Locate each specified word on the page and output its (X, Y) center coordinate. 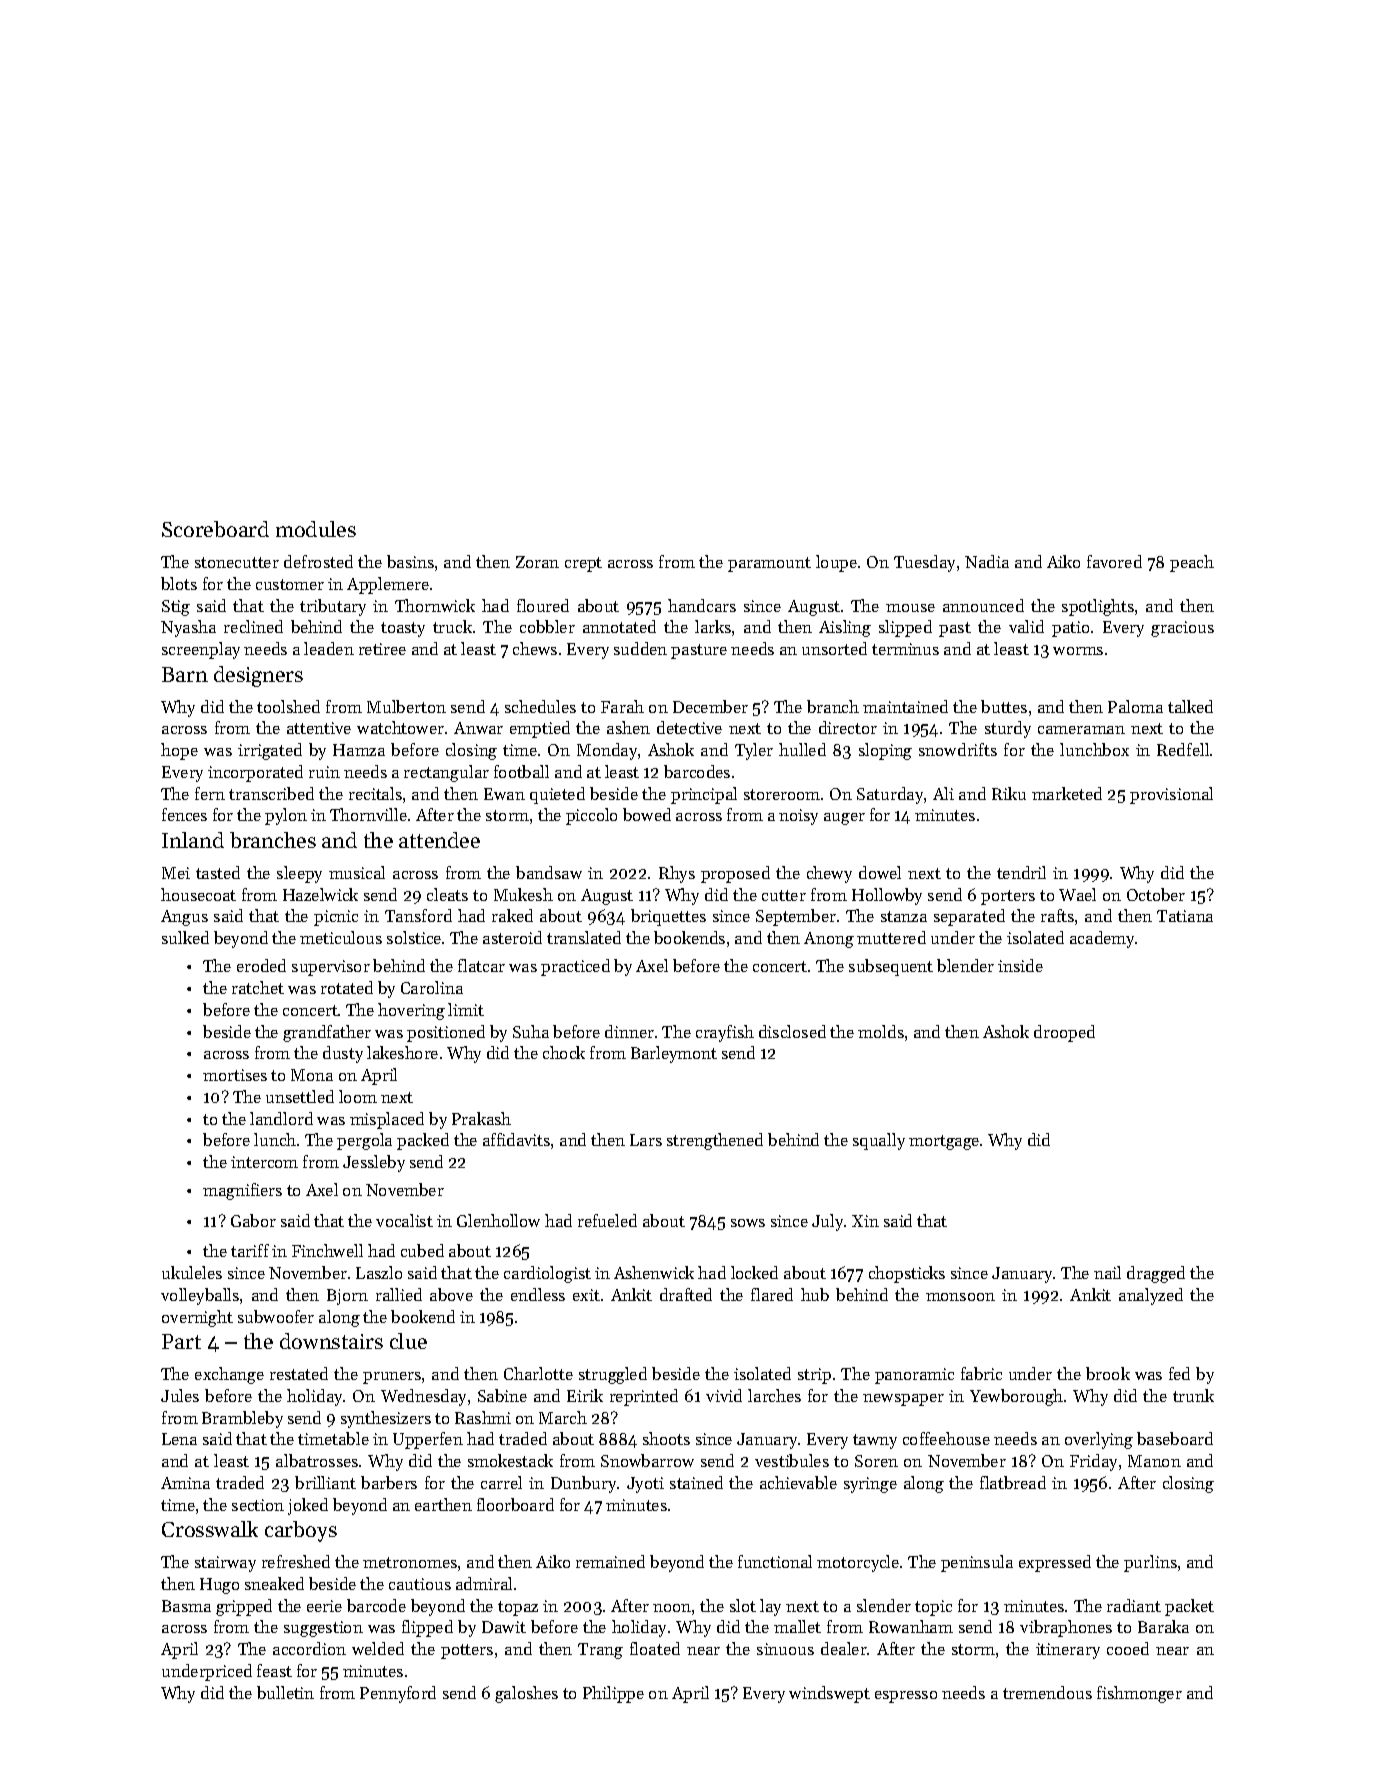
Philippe (613, 1694)
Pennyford (398, 1694)
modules (316, 529)
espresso (906, 1697)
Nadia (987, 561)
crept (583, 564)
